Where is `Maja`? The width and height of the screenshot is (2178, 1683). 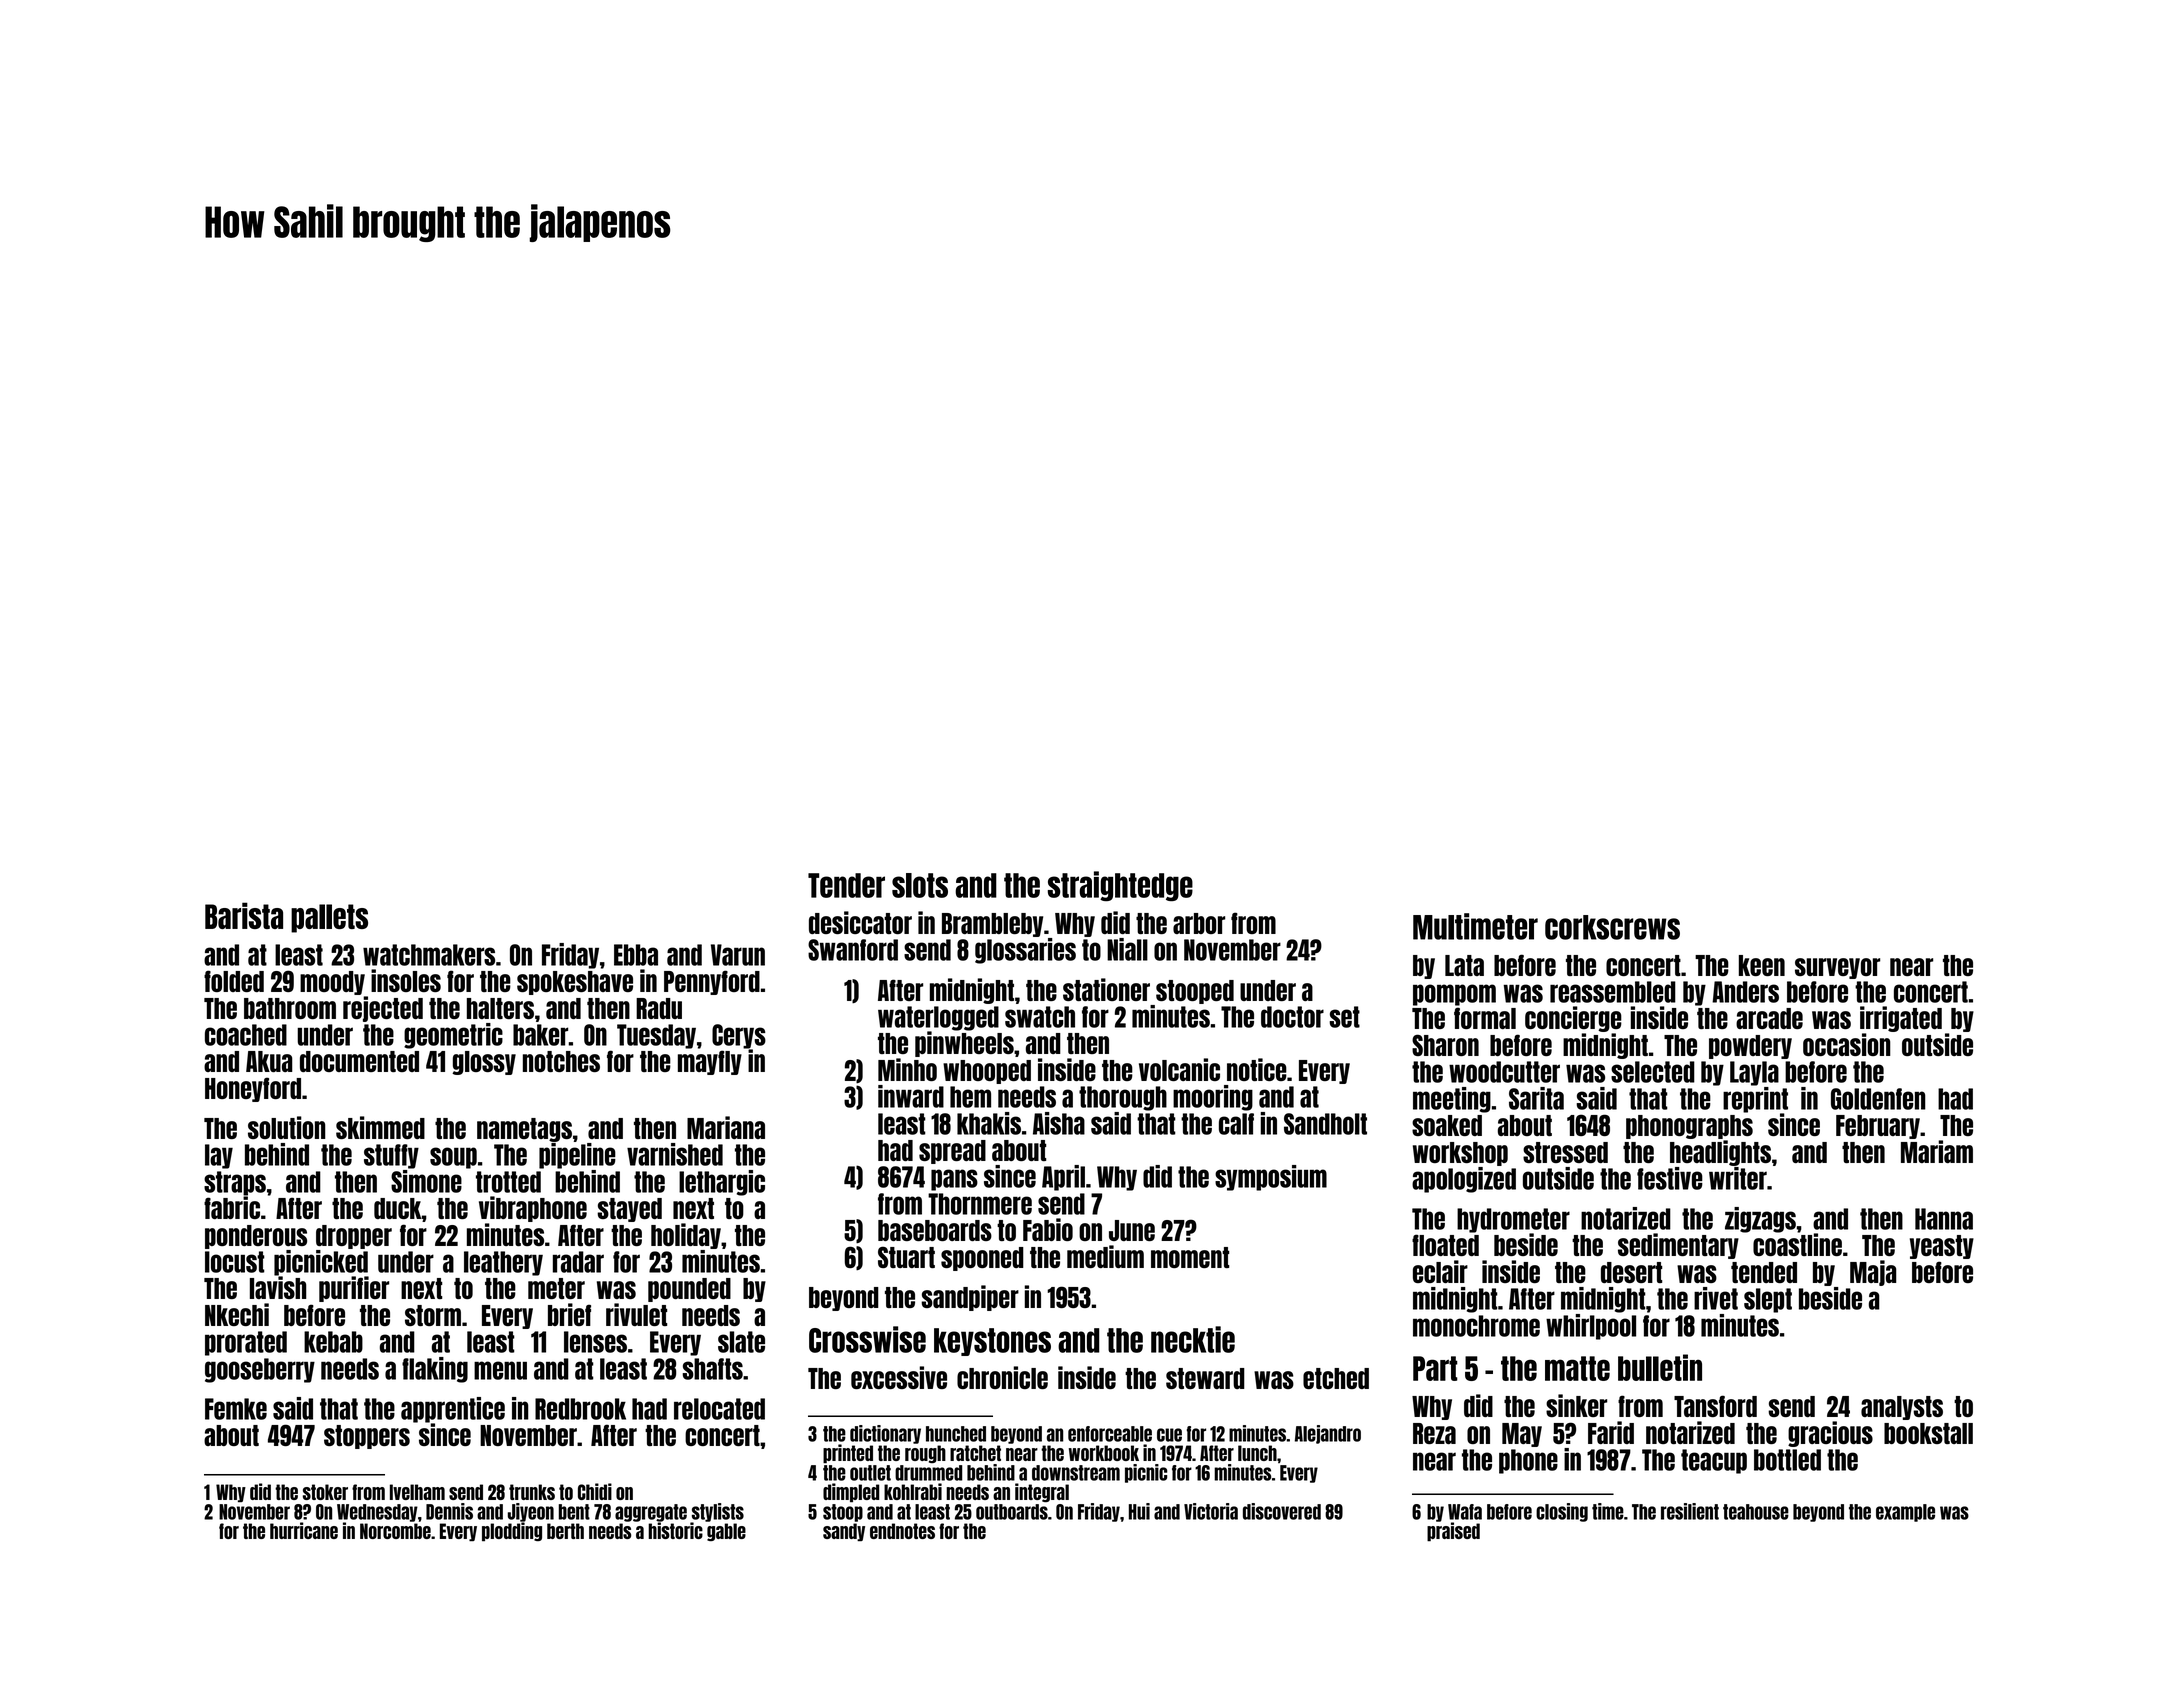 Maja is located at coordinates (1873, 1273).
